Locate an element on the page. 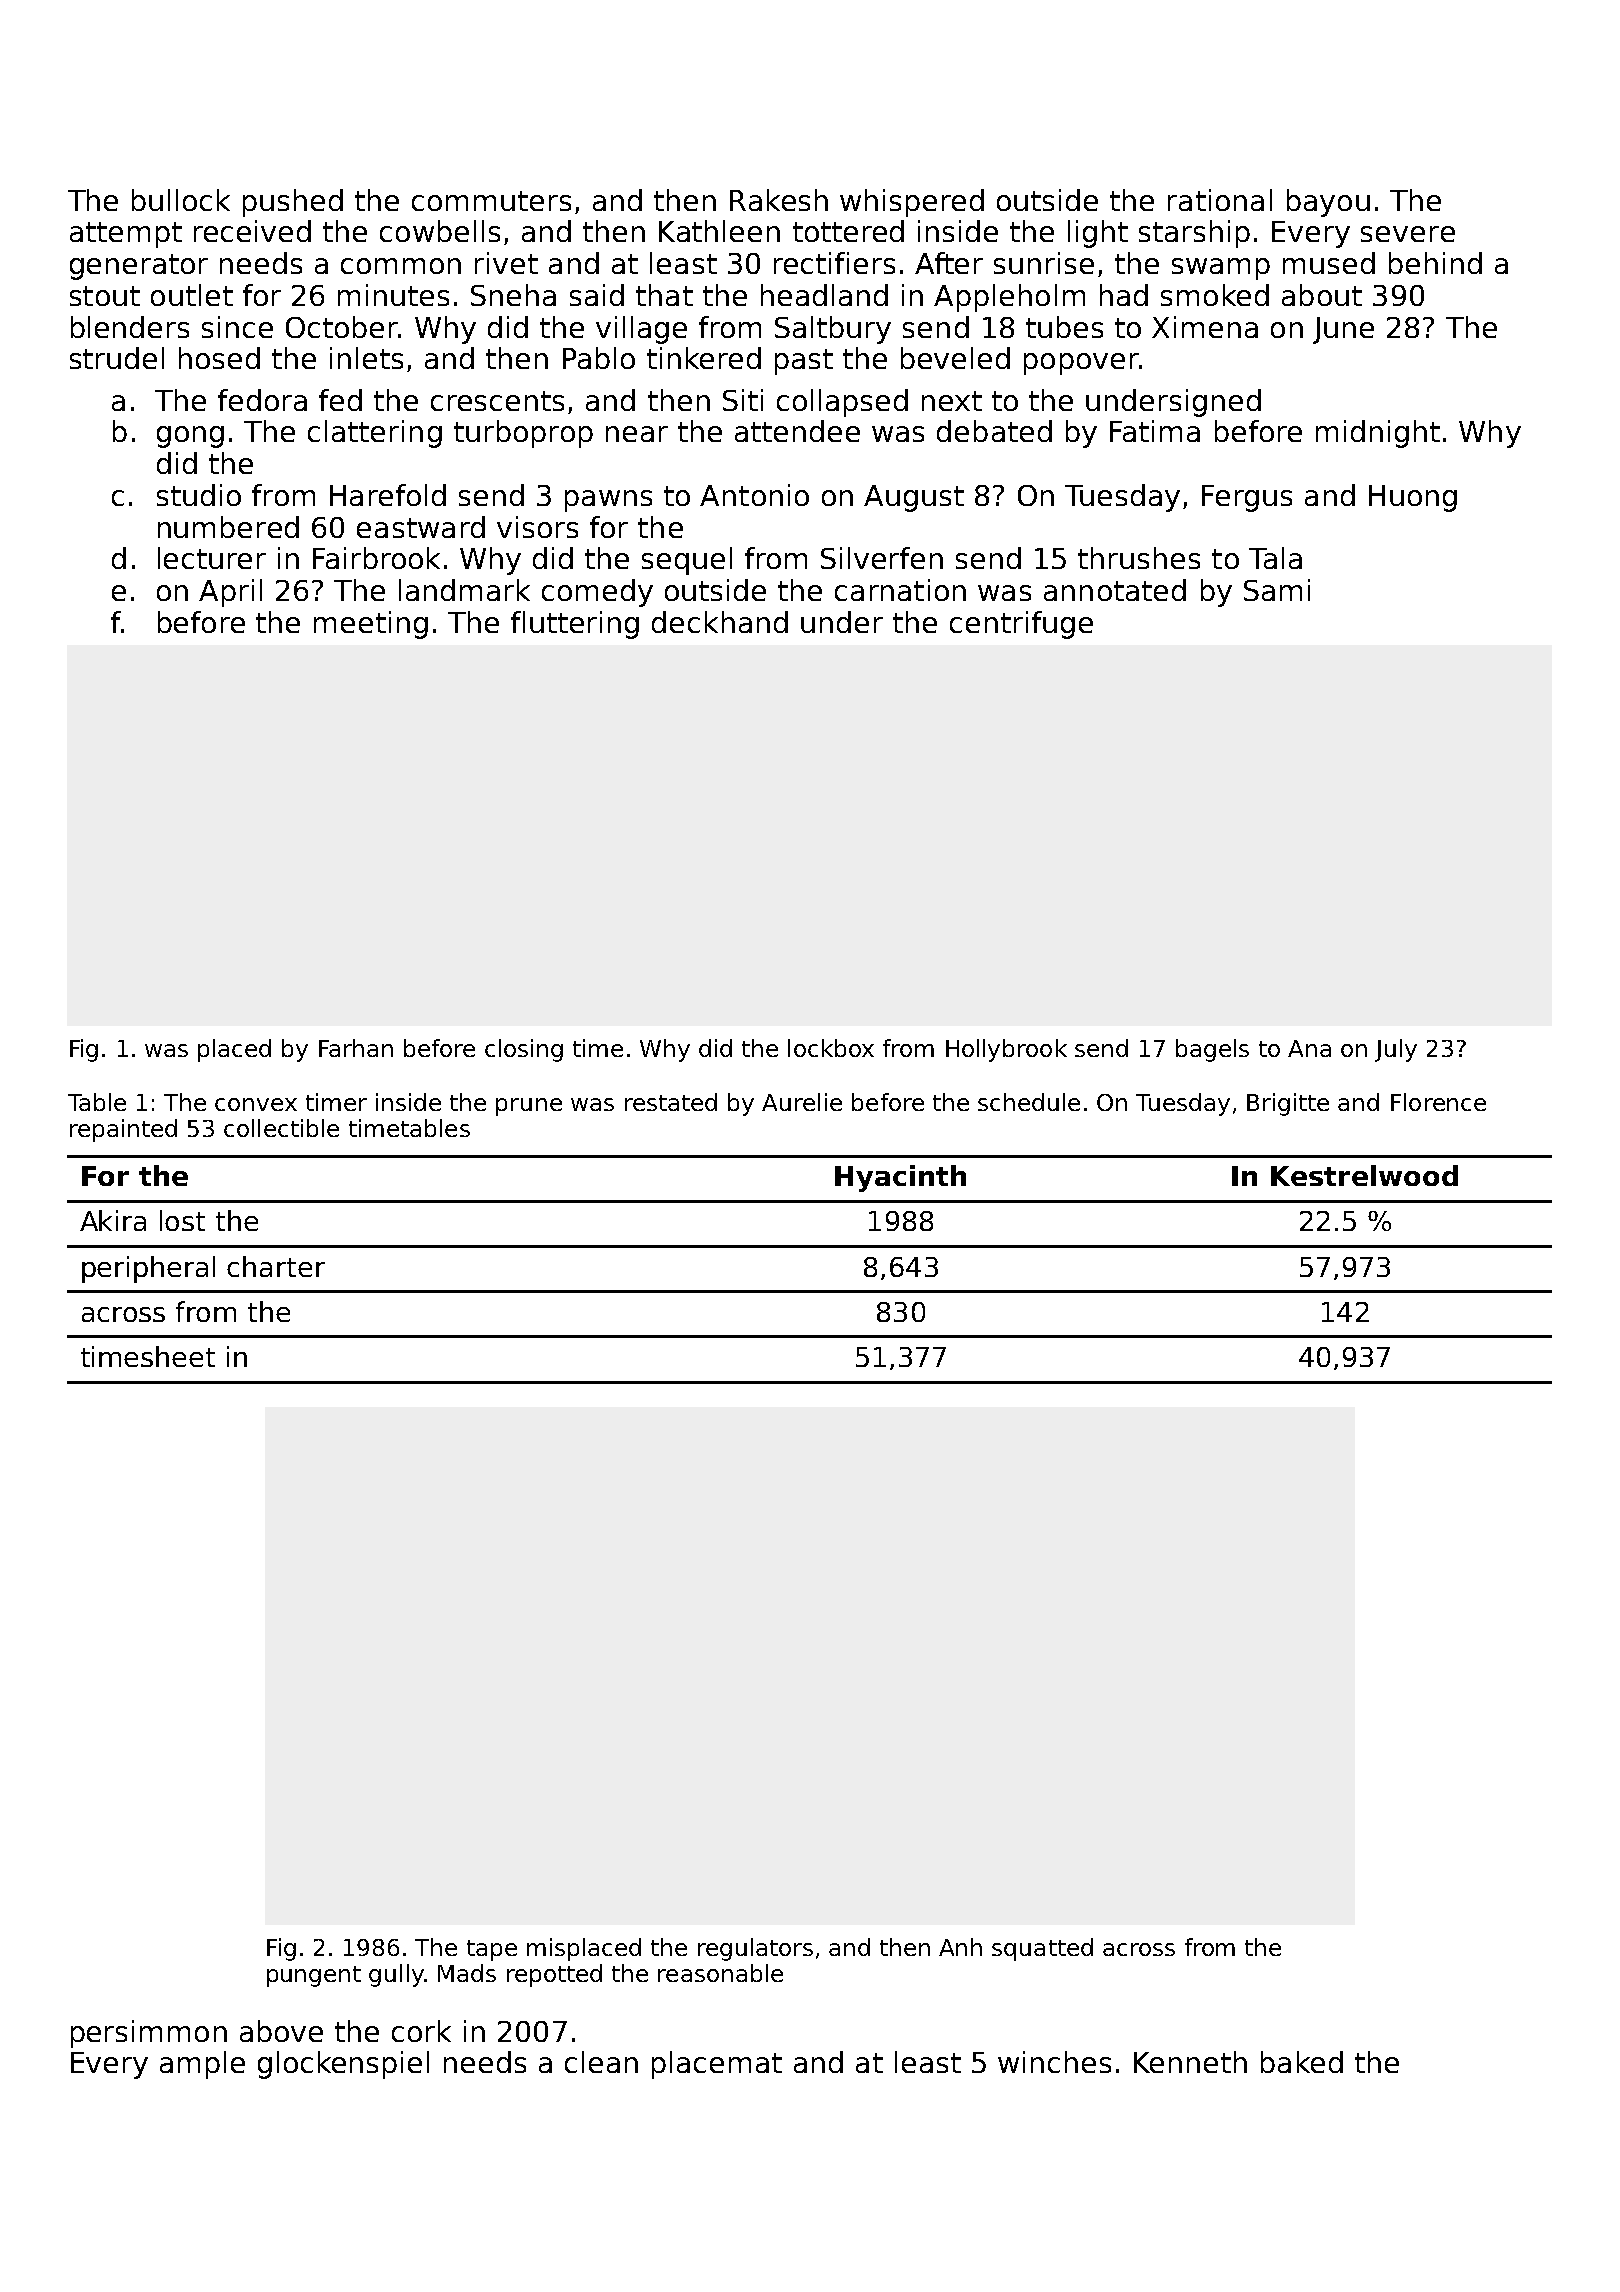  charter is located at coordinates (276, 1266).
